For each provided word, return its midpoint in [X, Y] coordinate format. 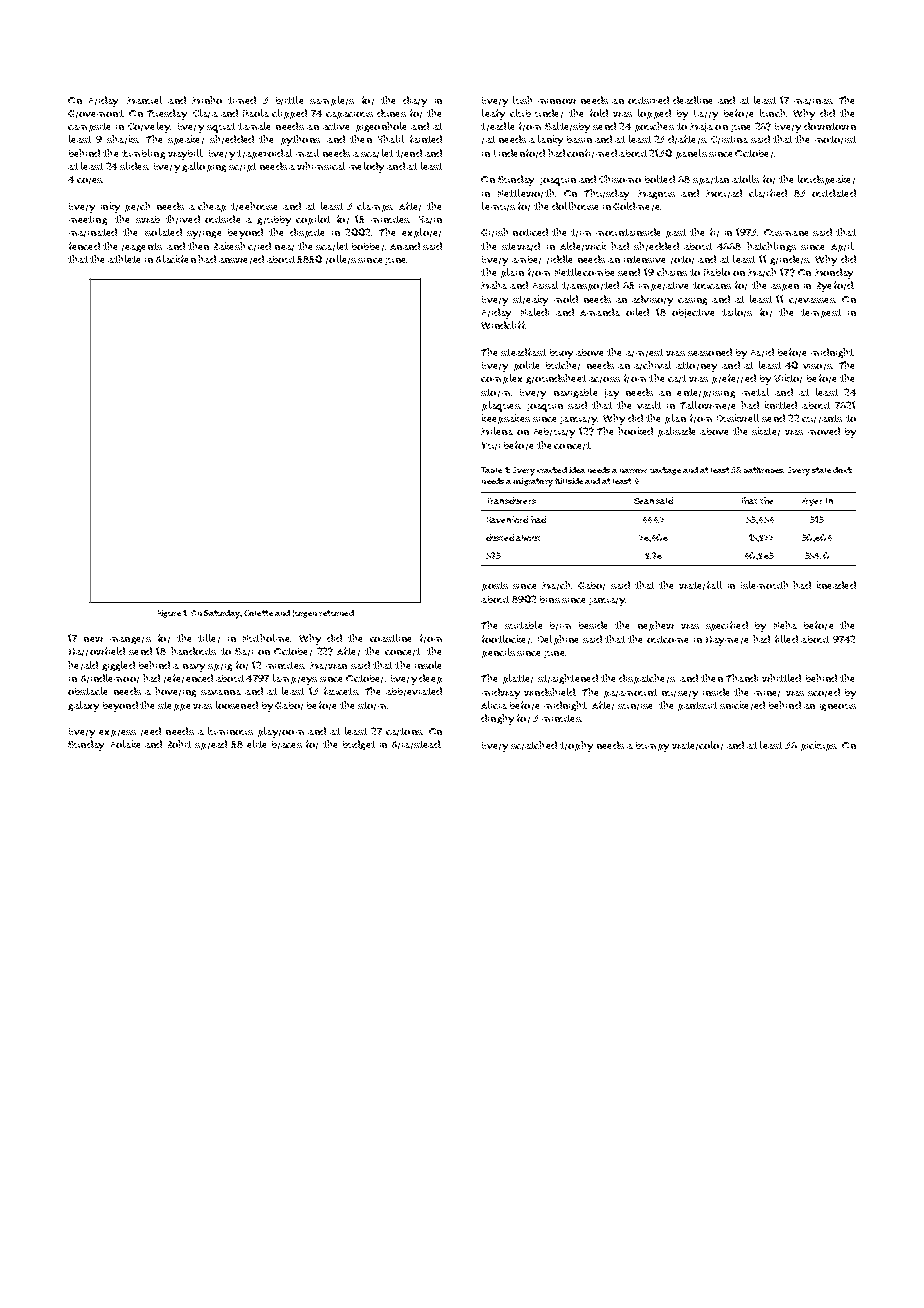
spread [211, 745]
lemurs [498, 206]
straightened [568, 679]
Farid [762, 352]
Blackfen [176, 259]
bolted [660, 179]
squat [221, 128]
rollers [341, 259]
